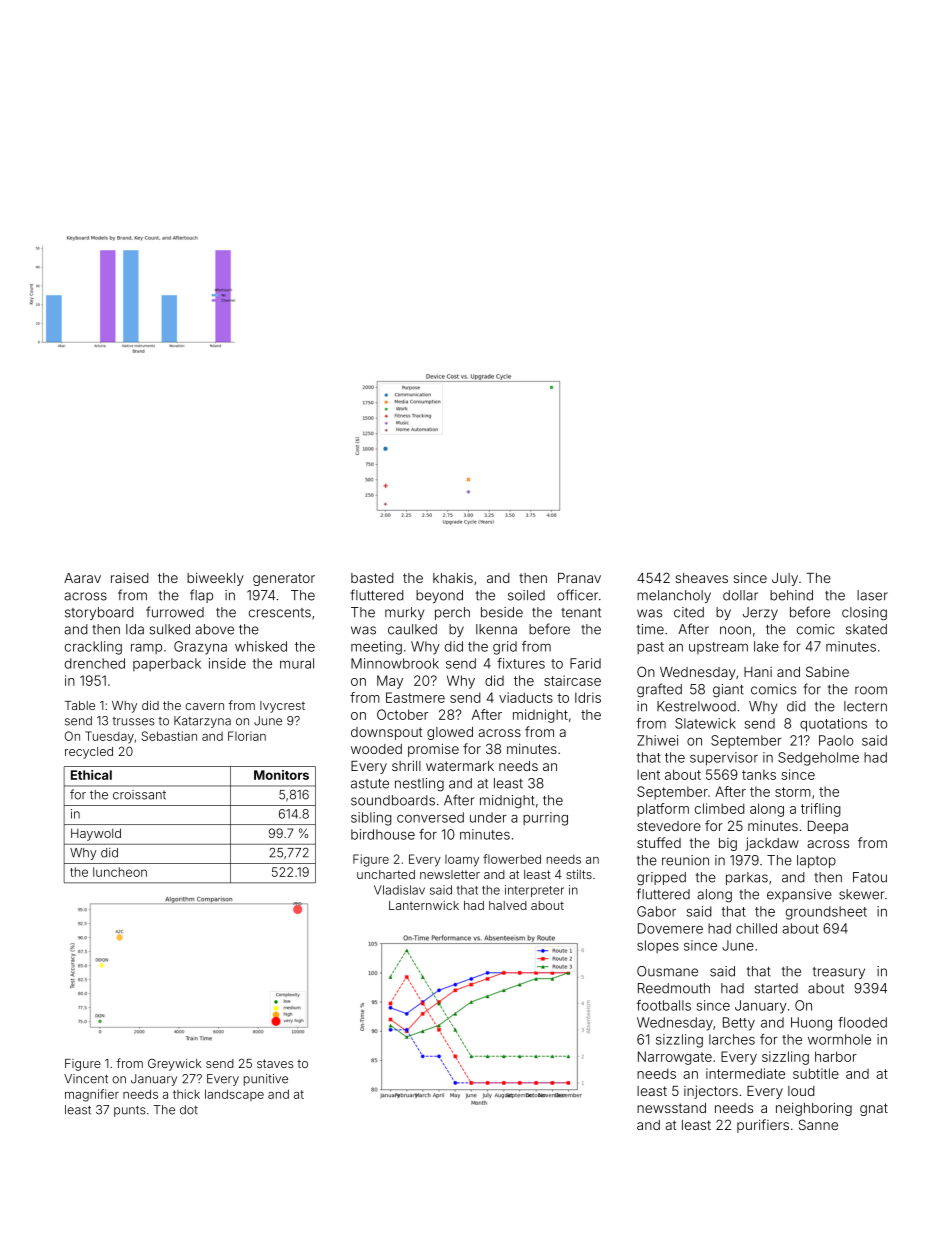  What do you see at coordinates (671, 1108) in the screenshot?
I see `newsstand` at bounding box center [671, 1108].
